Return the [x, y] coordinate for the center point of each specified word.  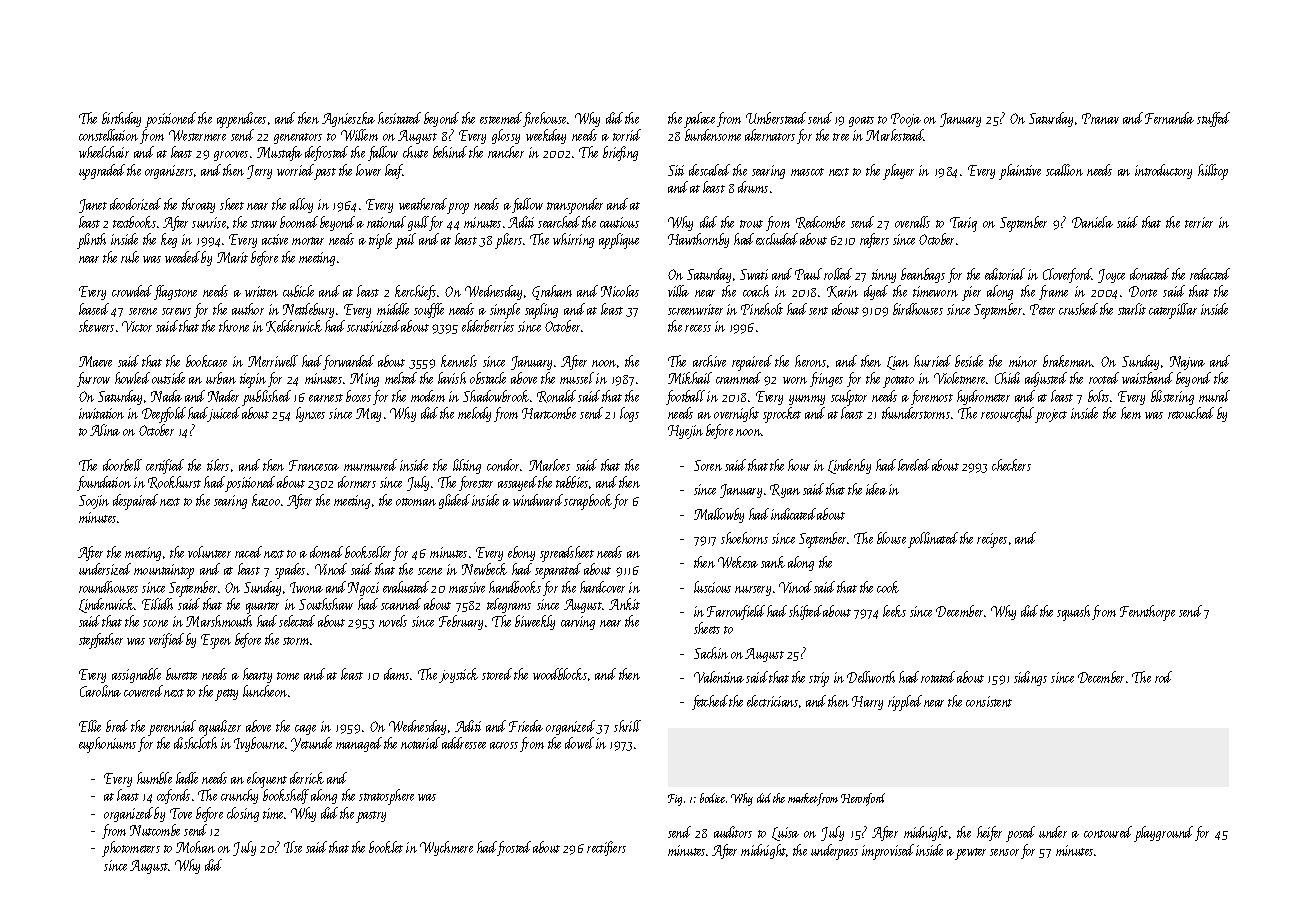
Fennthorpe [1147, 613]
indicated [793, 514]
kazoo [266, 500]
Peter [1042, 309]
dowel [579, 743]
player [898, 172]
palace [699, 120]
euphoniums [107, 745]
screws [176, 311]
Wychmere [446, 848]
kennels [459, 361]
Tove [181, 813]
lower [368, 170]
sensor [1004, 852]
